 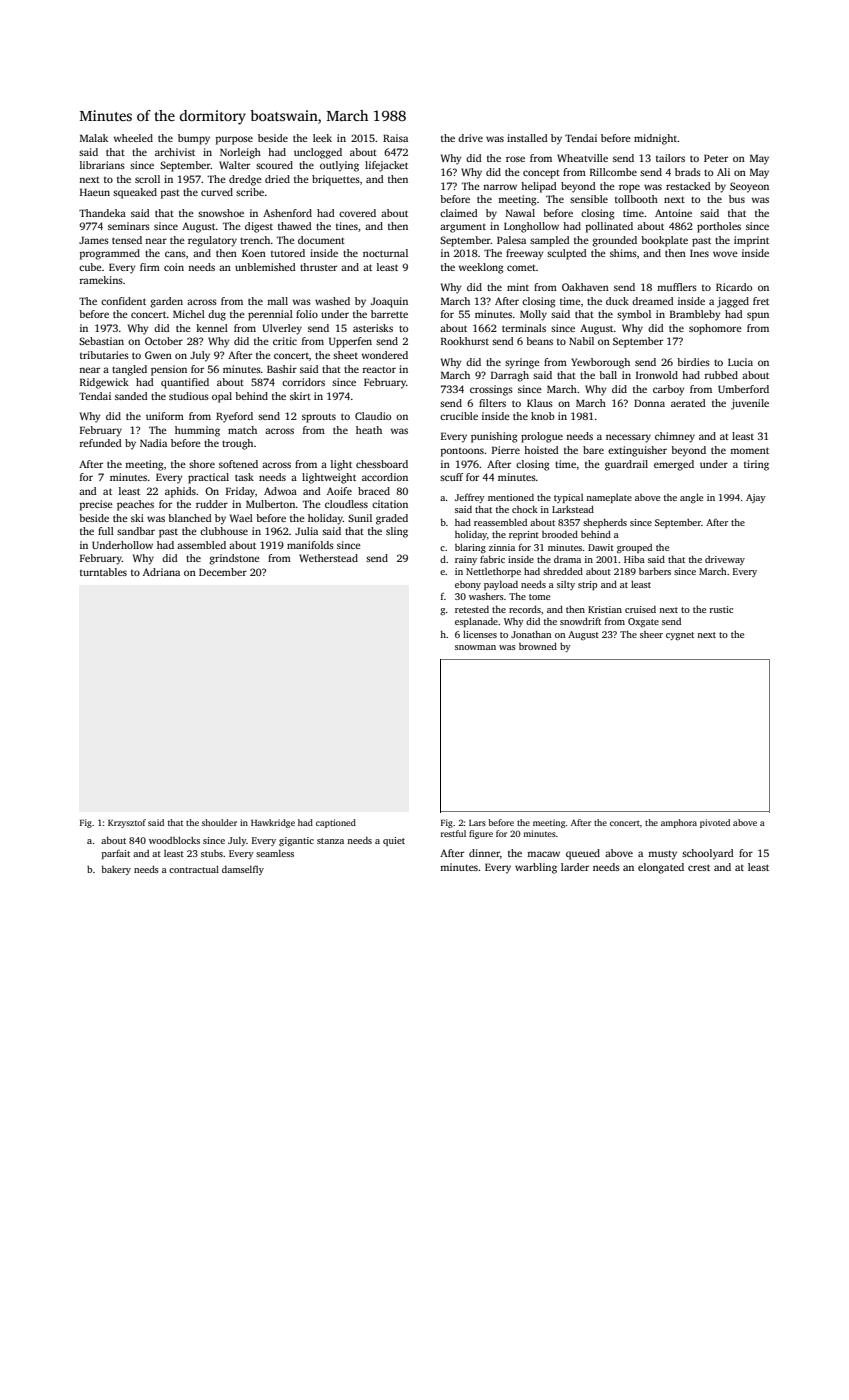 What do you see at coordinates (357, 213) in the document?
I see `covered` at bounding box center [357, 213].
